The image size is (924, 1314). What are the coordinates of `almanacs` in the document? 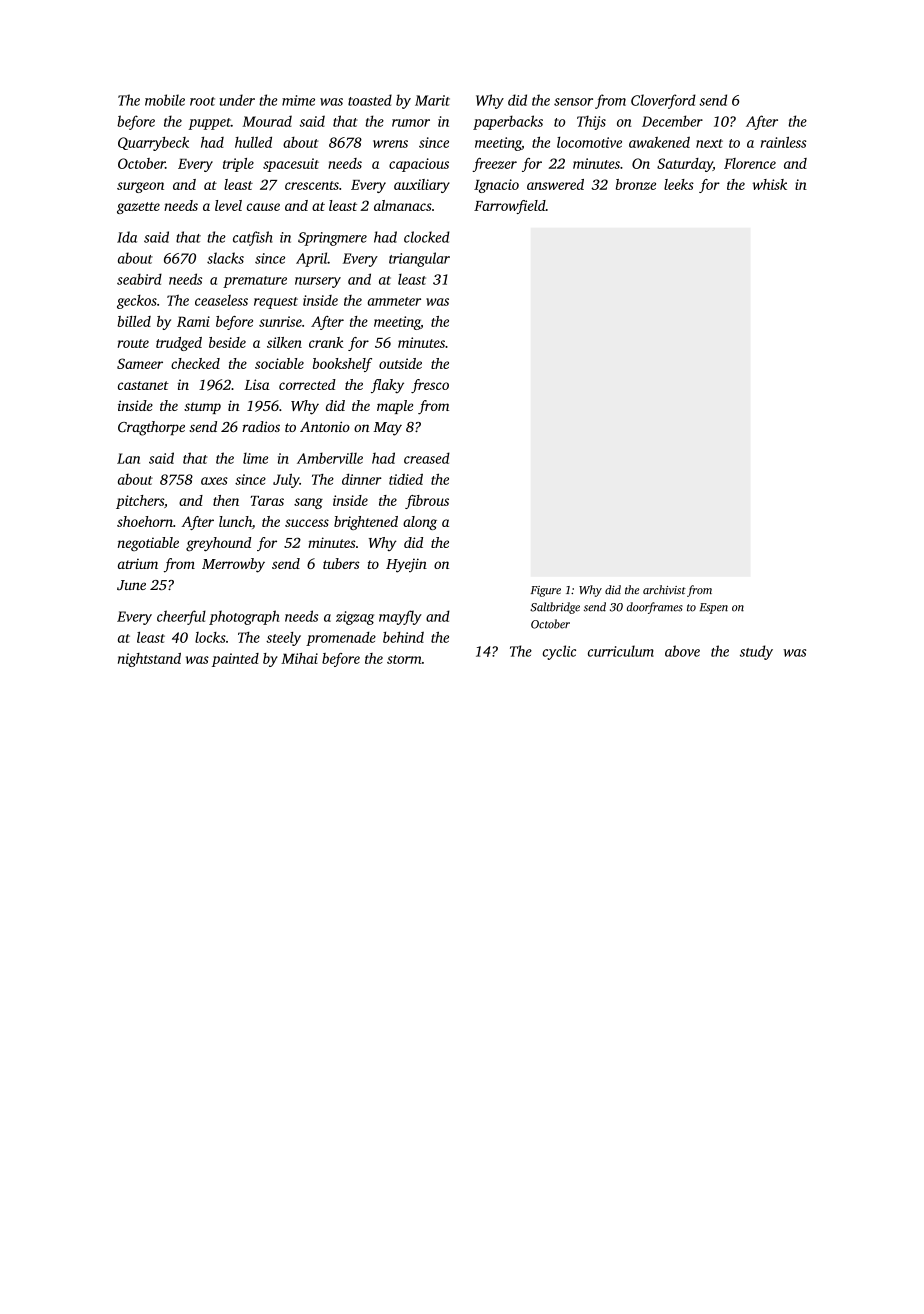 It's located at (403, 205).
